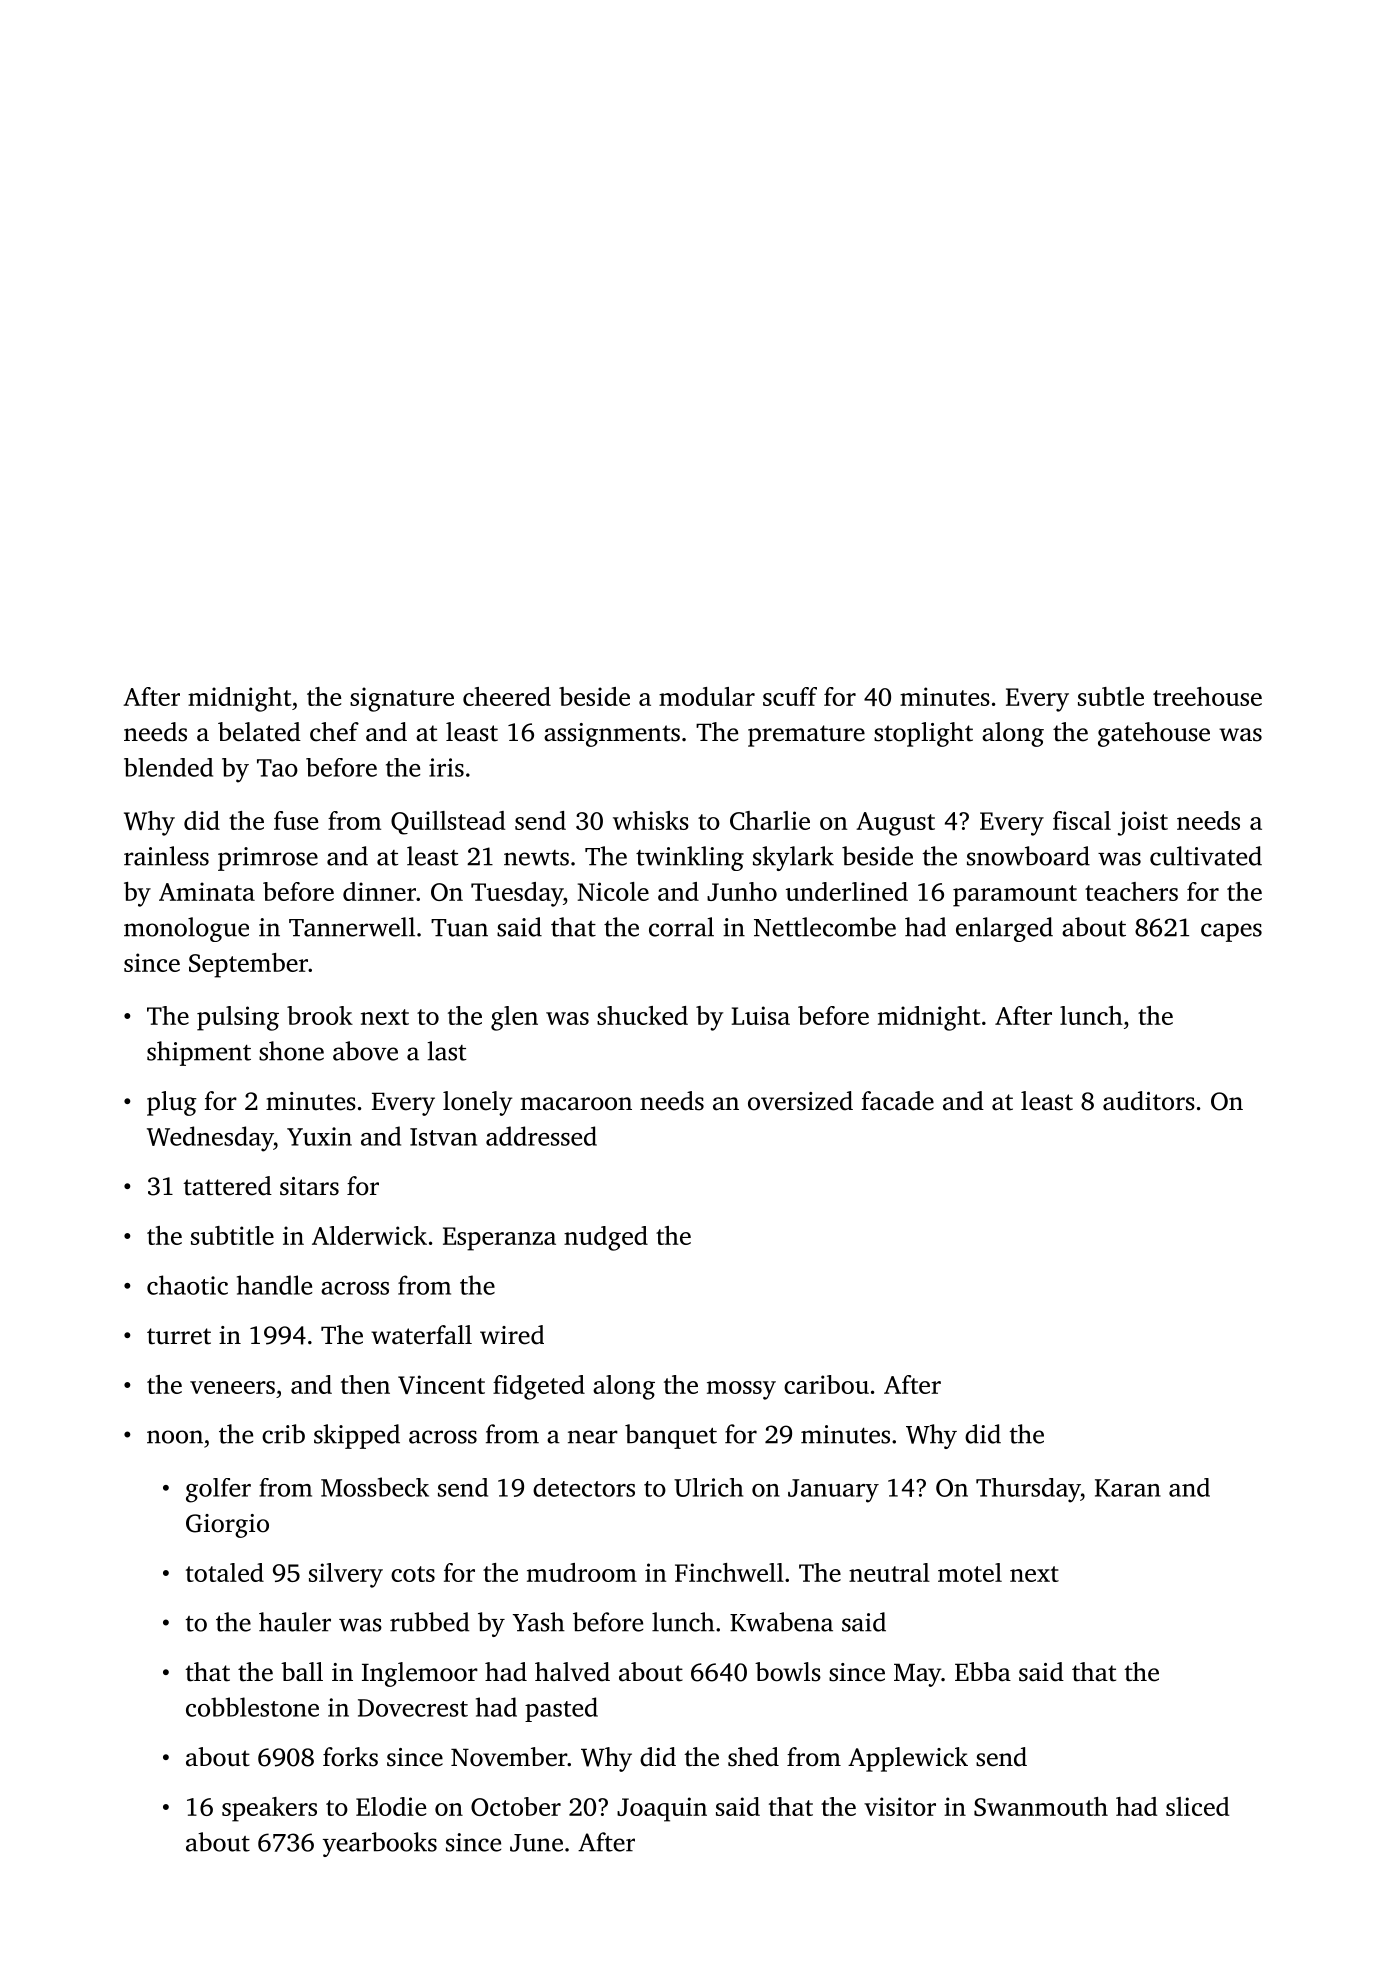  What do you see at coordinates (1041, 1806) in the image?
I see `Swanmouth` at bounding box center [1041, 1806].
